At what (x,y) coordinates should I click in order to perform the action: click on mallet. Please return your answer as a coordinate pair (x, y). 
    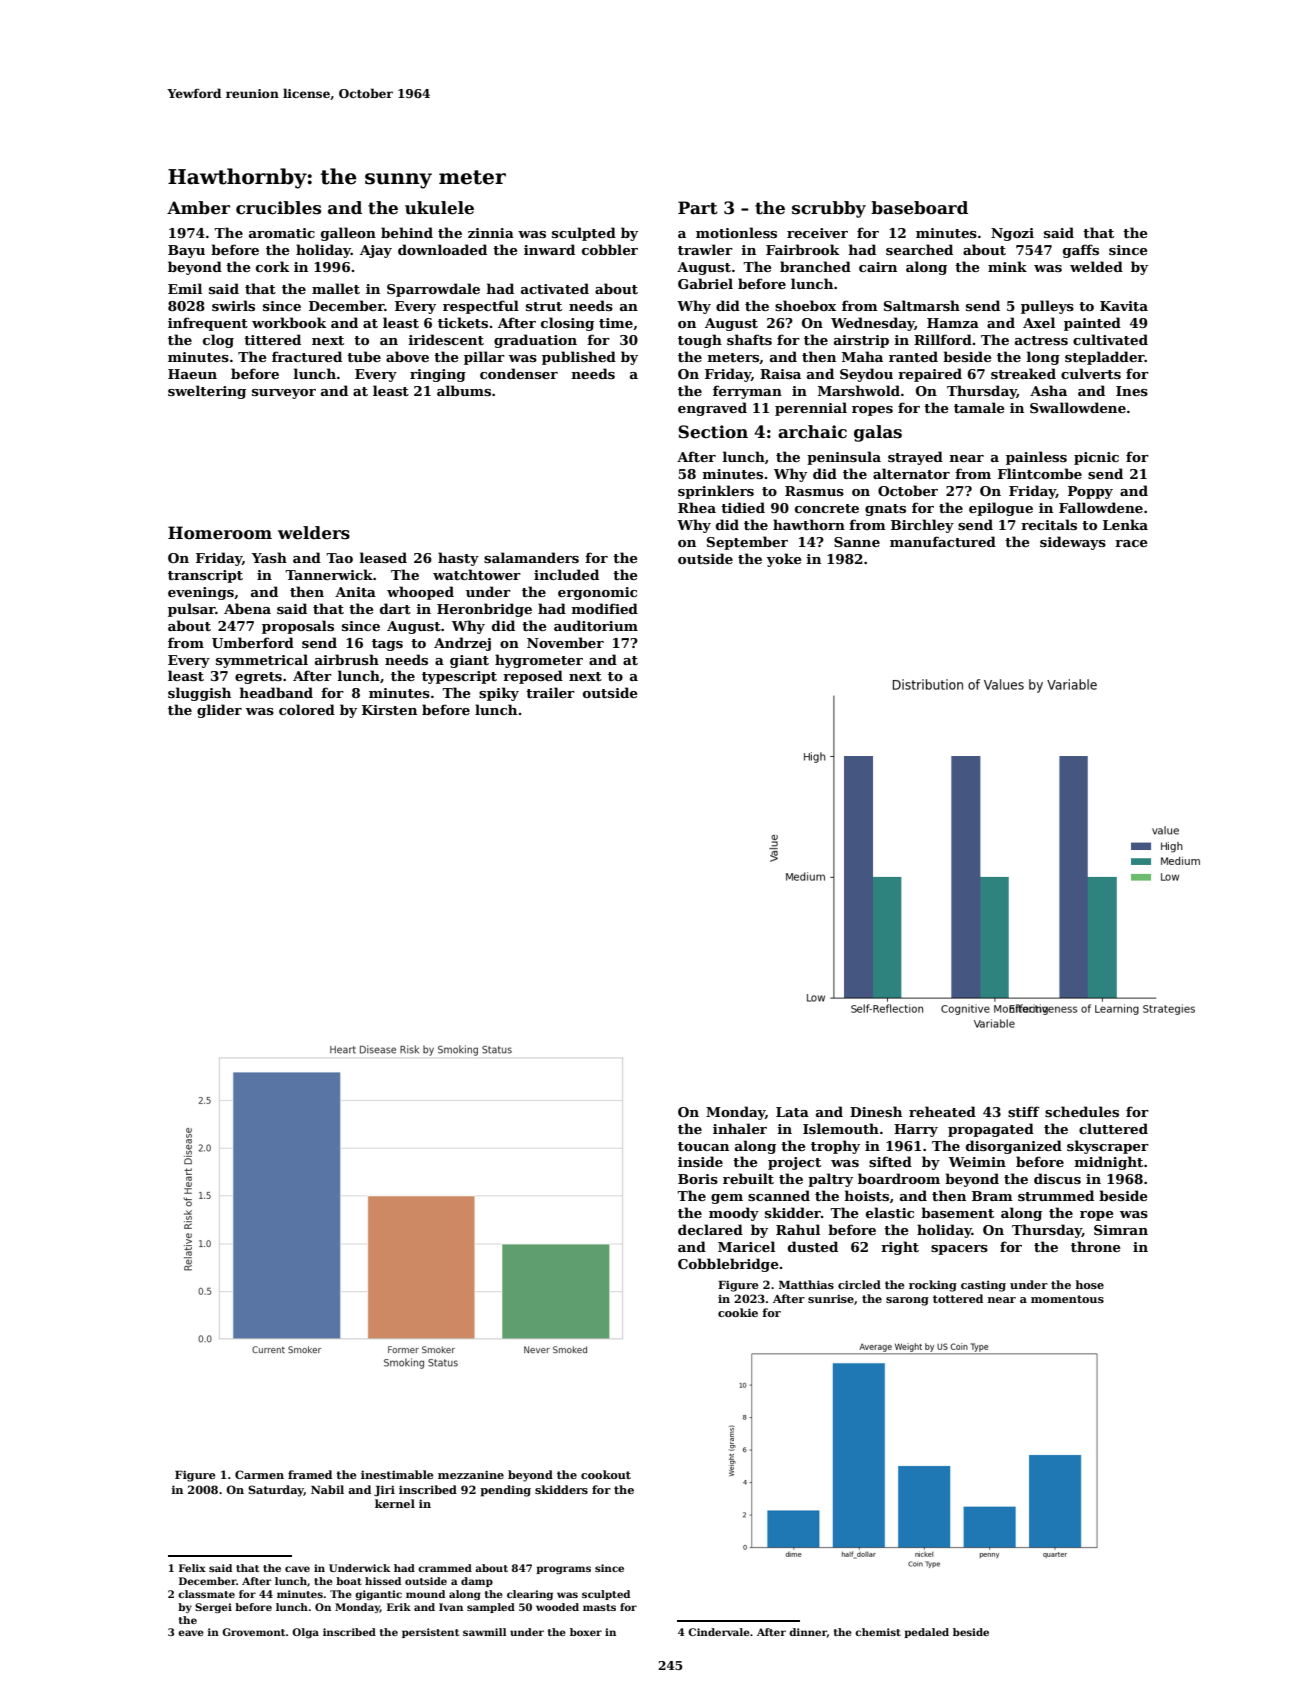
    Looking at the image, I should click on (336, 288).
